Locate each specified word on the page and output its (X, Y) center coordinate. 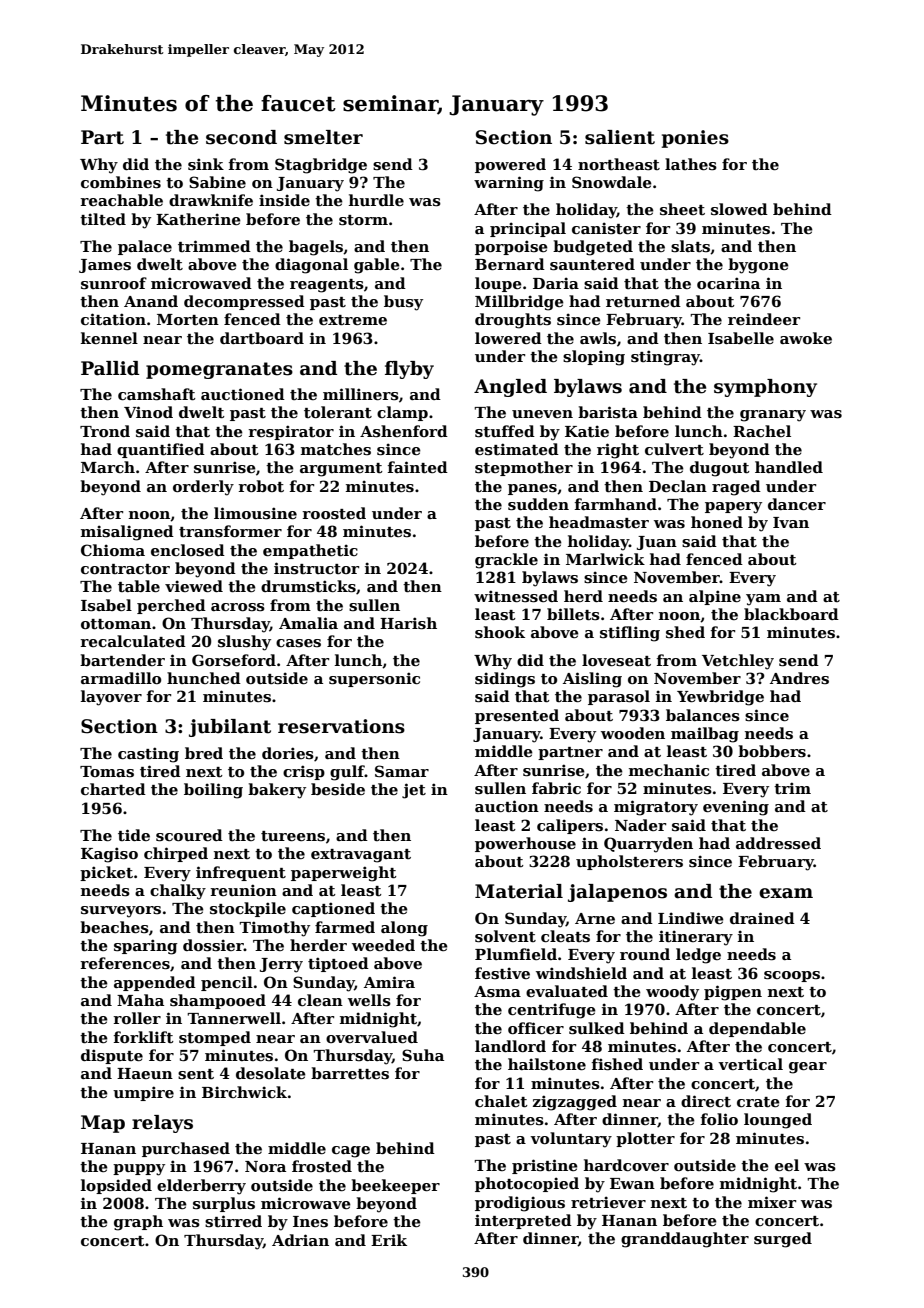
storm (363, 220)
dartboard (262, 338)
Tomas (107, 771)
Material (519, 891)
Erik (389, 1240)
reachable (121, 200)
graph (138, 1223)
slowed (739, 209)
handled (789, 467)
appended (155, 983)
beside (338, 789)
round (645, 954)
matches (336, 449)
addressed (778, 843)
